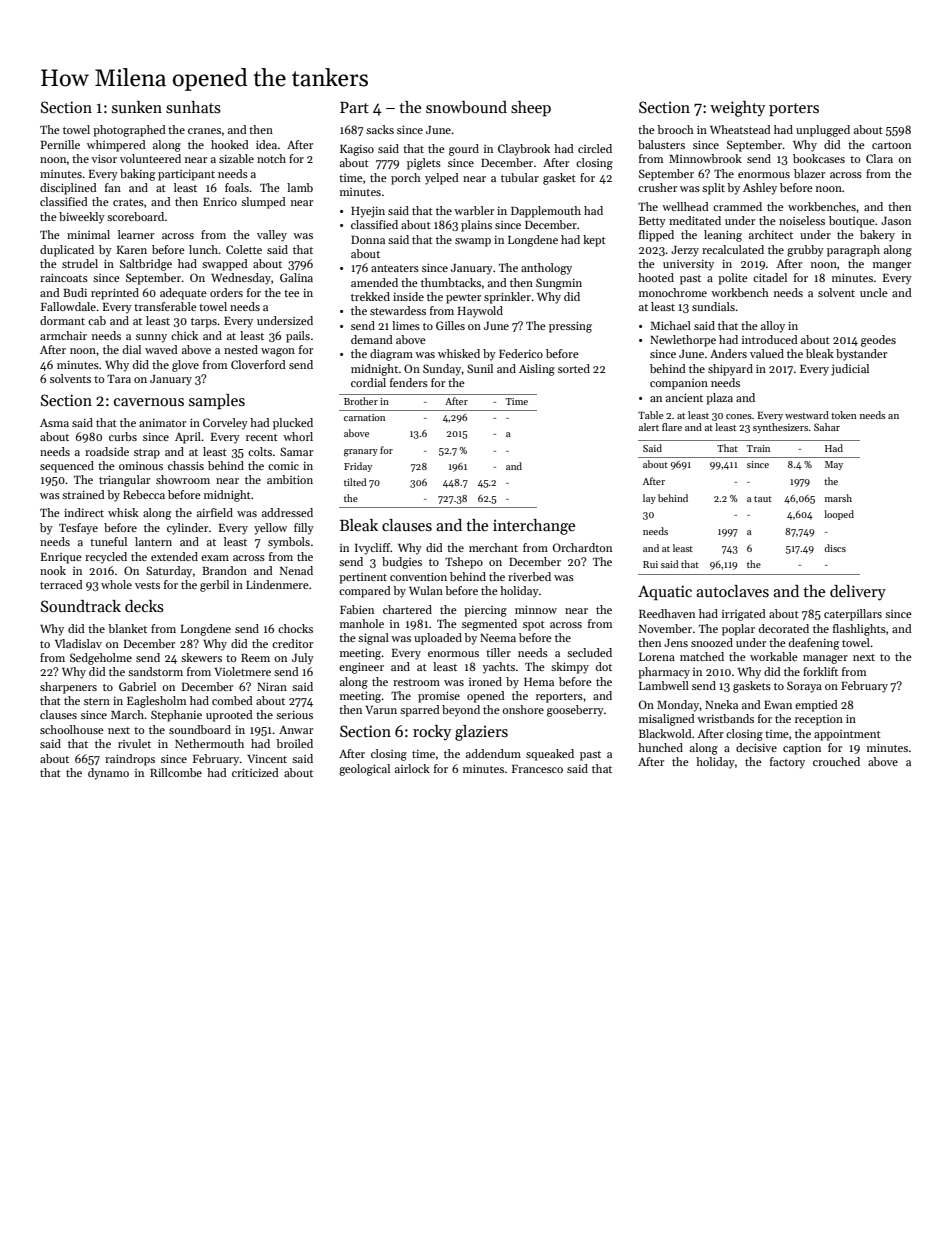 This page has height=1233, width=952. What do you see at coordinates (242, 671) in the page?
I see `Violetmere` at bounding box center [242, 671].
